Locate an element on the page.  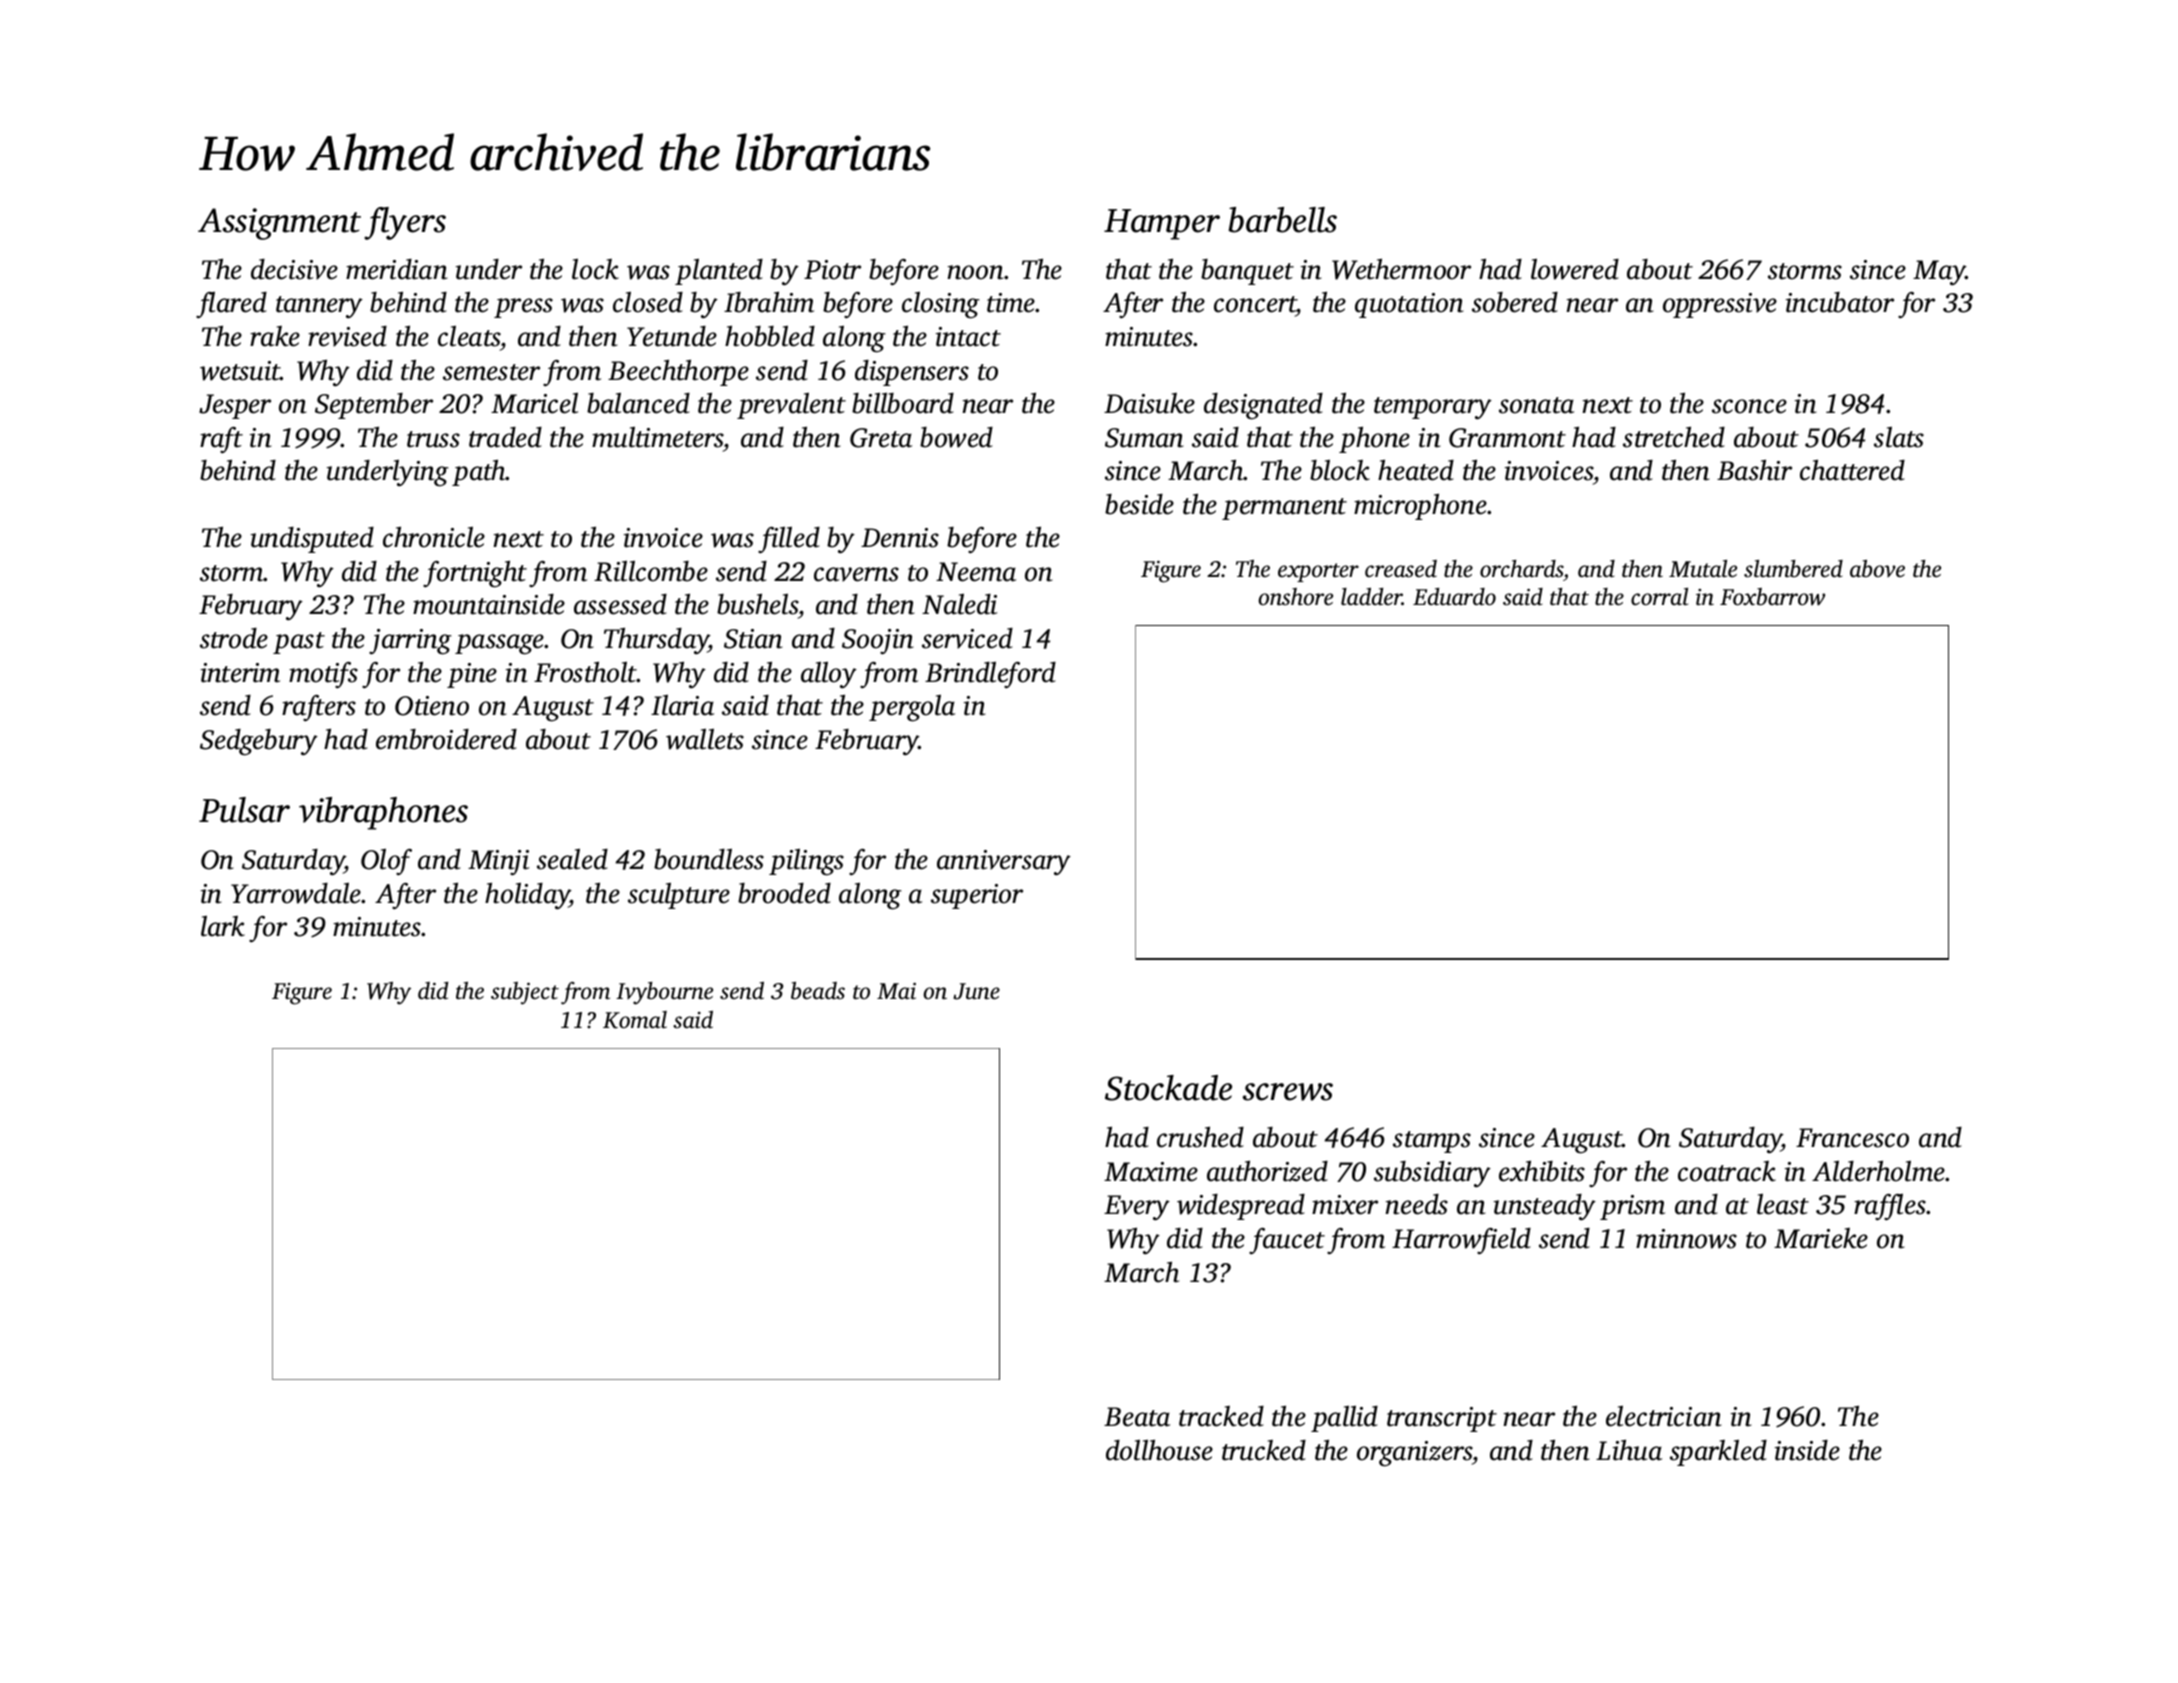
Foxbarrow is located at coordinates (1772, 597).
